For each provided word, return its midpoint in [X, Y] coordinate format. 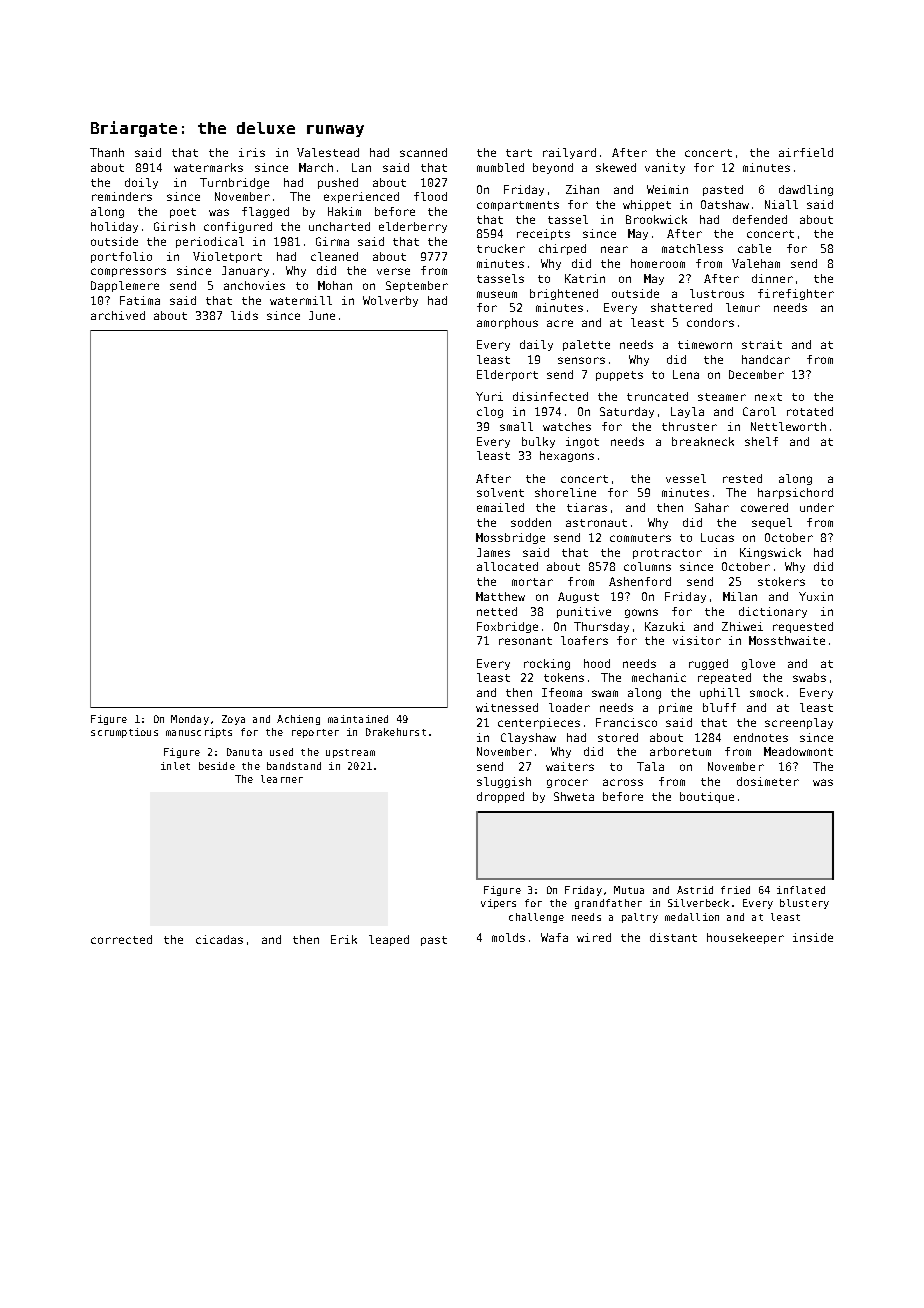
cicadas [219, 939]
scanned [423, 152]
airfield [806, 152]
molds [508, 937]
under [817, 507]
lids [244, 315]
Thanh [107, 152]
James [493, 552]
